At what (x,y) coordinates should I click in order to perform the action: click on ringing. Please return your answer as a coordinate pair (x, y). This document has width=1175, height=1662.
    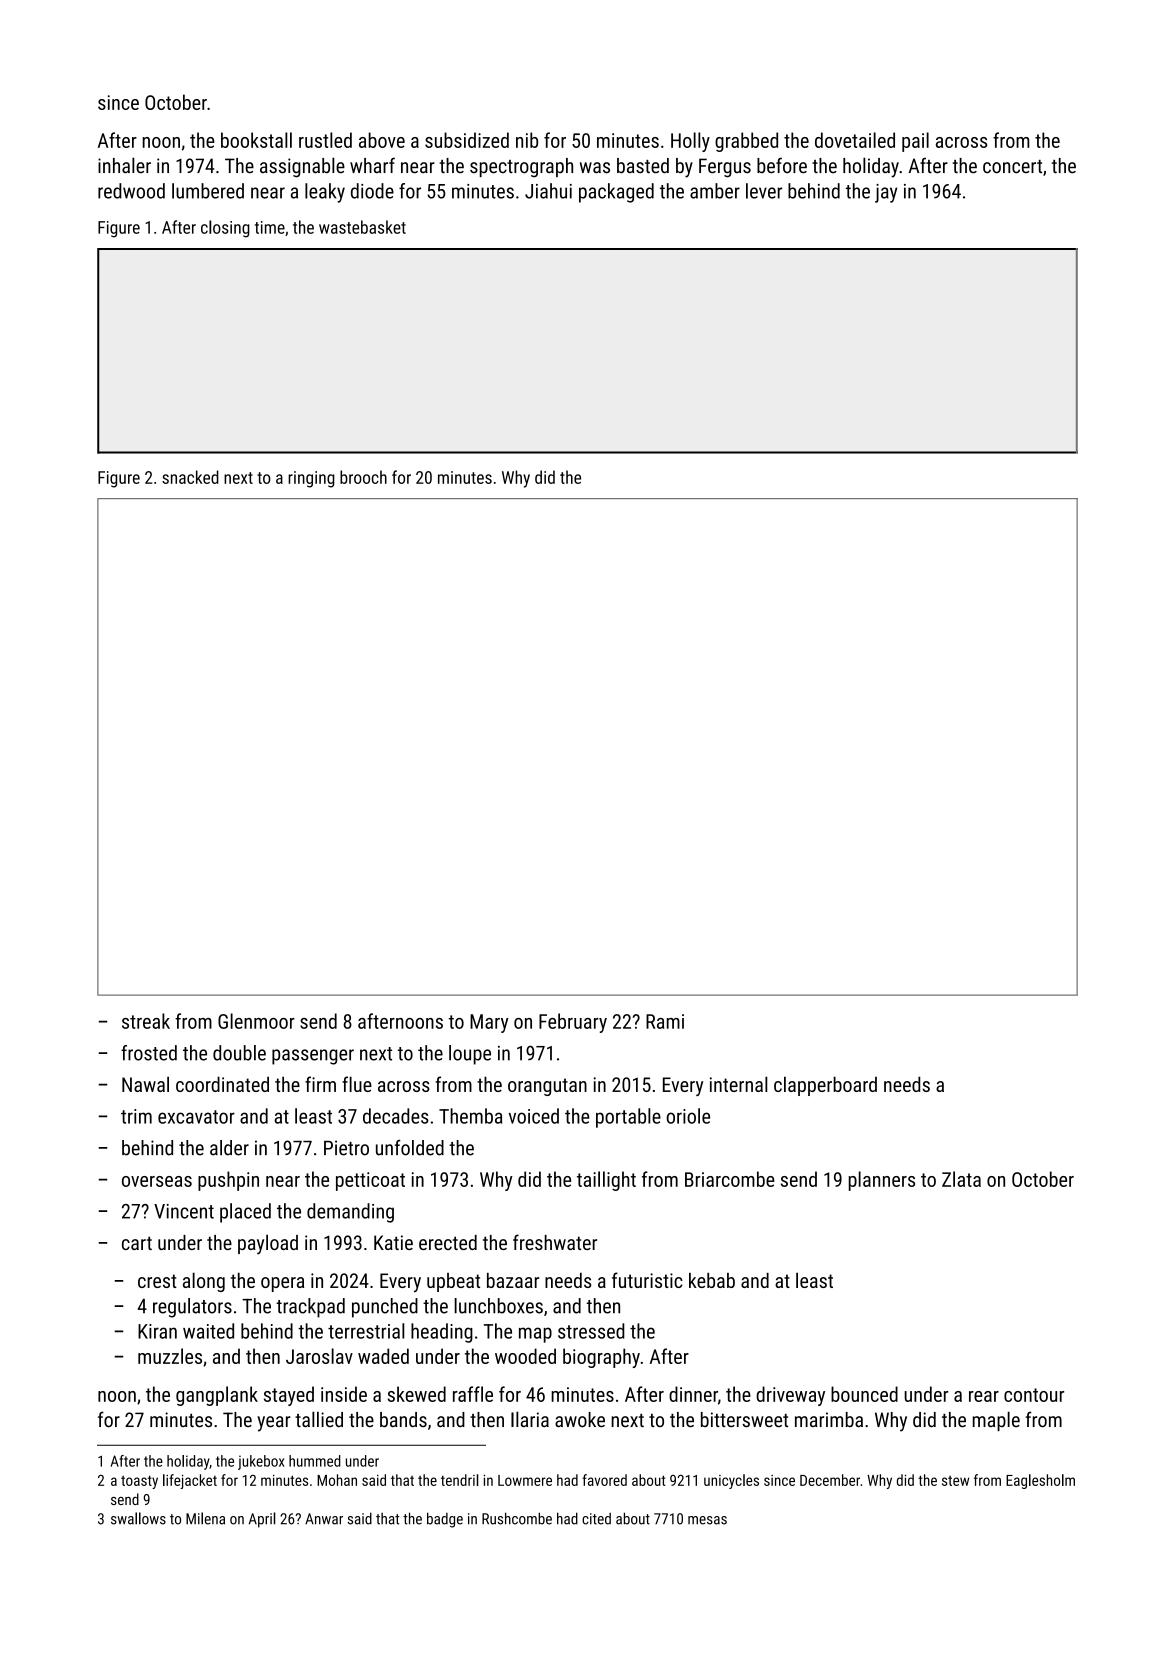
    Looking at the image, I should click on (311, 479).
